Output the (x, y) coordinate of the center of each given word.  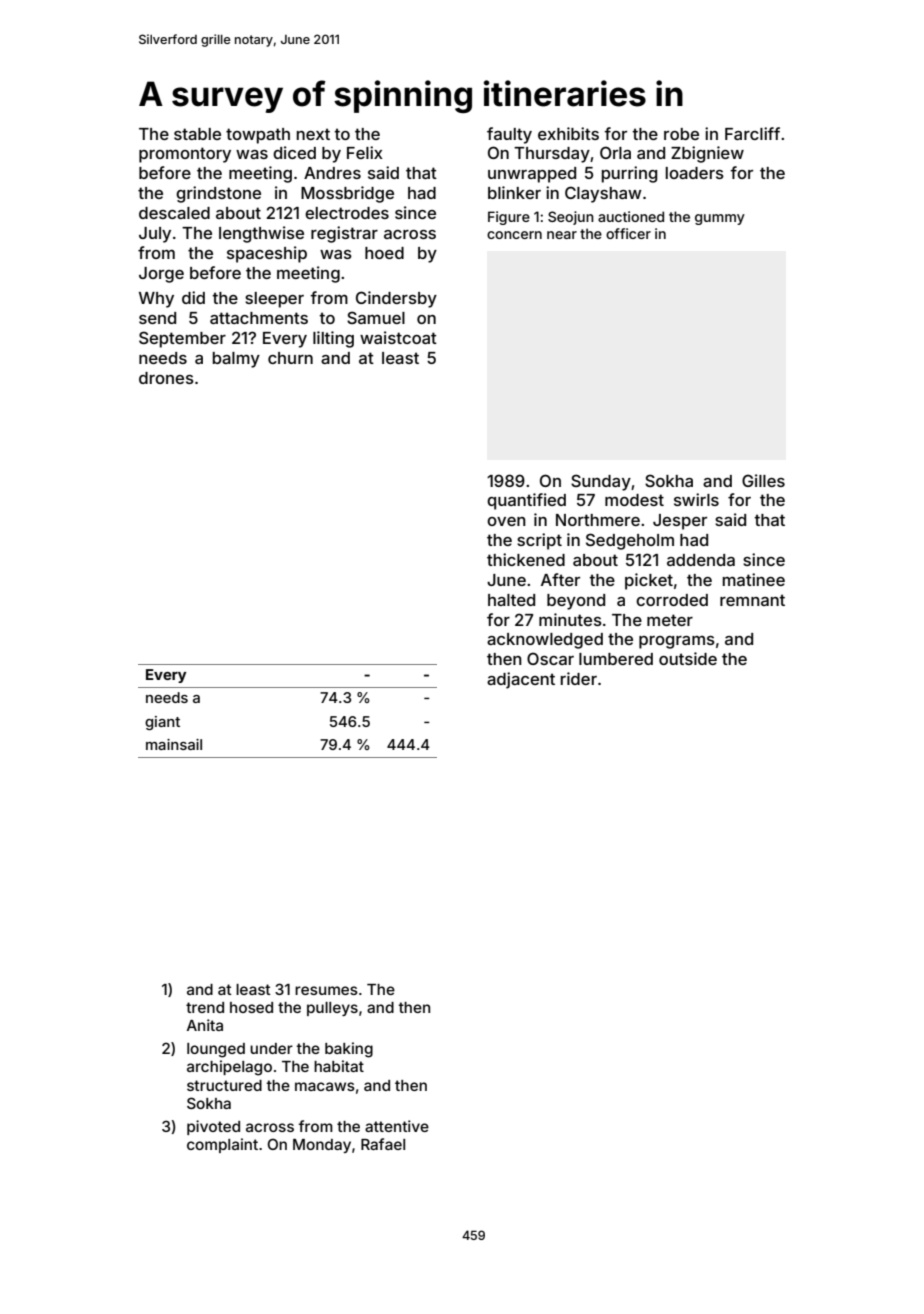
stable (197, 134)
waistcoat (398, 337)
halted (511, 600)
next (313, 134)
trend (205, 1007)
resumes (326, 990)
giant (162, 723)
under (271, 1048)
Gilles (763, 480)
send (157, 318)
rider (579, 678)
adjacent (521, 680)
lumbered (616, 659)
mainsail (174, 744)
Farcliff (752, 133)
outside (688, 658)
